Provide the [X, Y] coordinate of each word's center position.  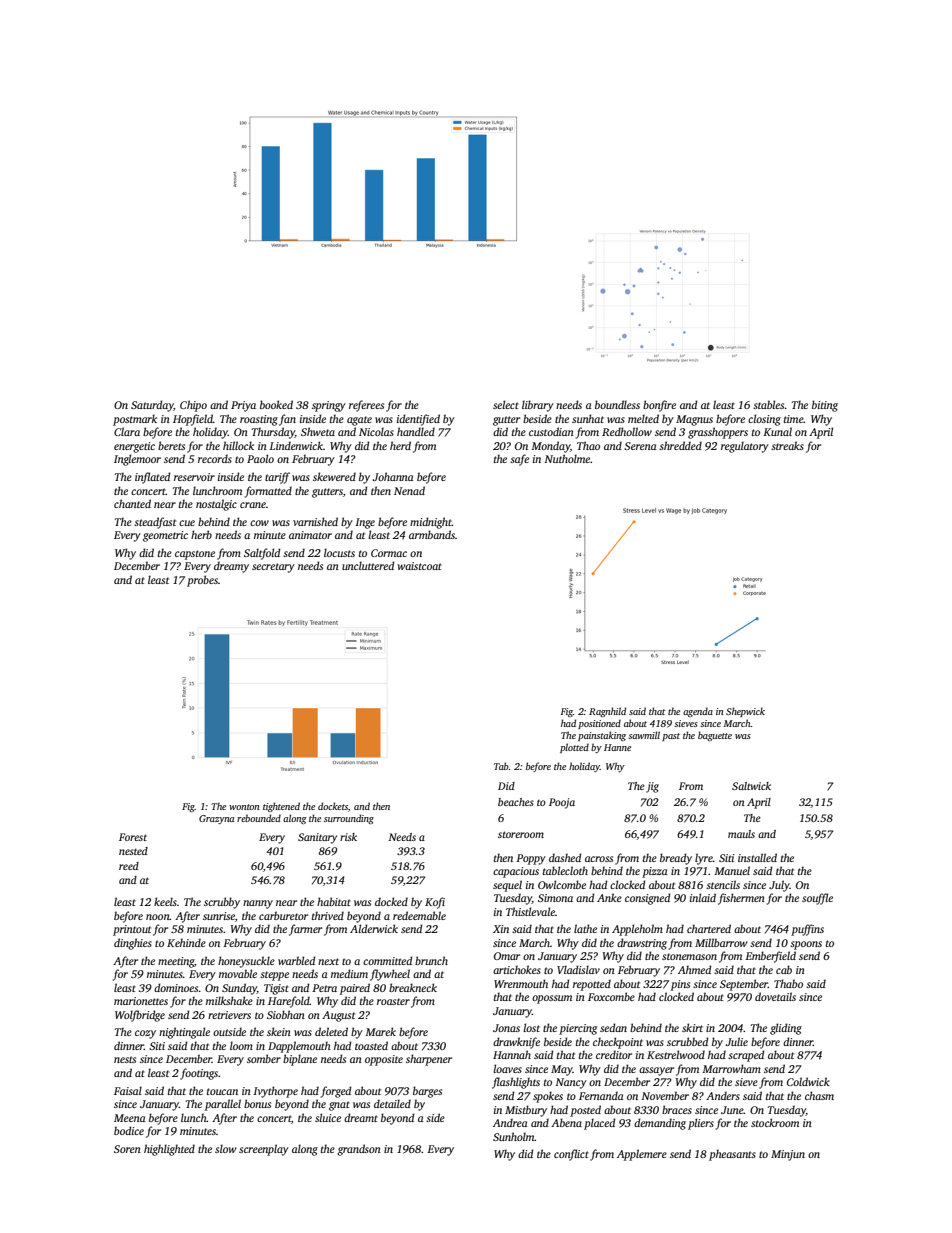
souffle [817, 899]
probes [202, 581]
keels [165, 901]
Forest [133, 837]
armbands [432, 534]
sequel [507, 886]
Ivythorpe [275, 1092]
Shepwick [745, 712]
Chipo [193, 406]
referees [366, 406]
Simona [555, 898]
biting [825, 406]
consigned [648, 899]
